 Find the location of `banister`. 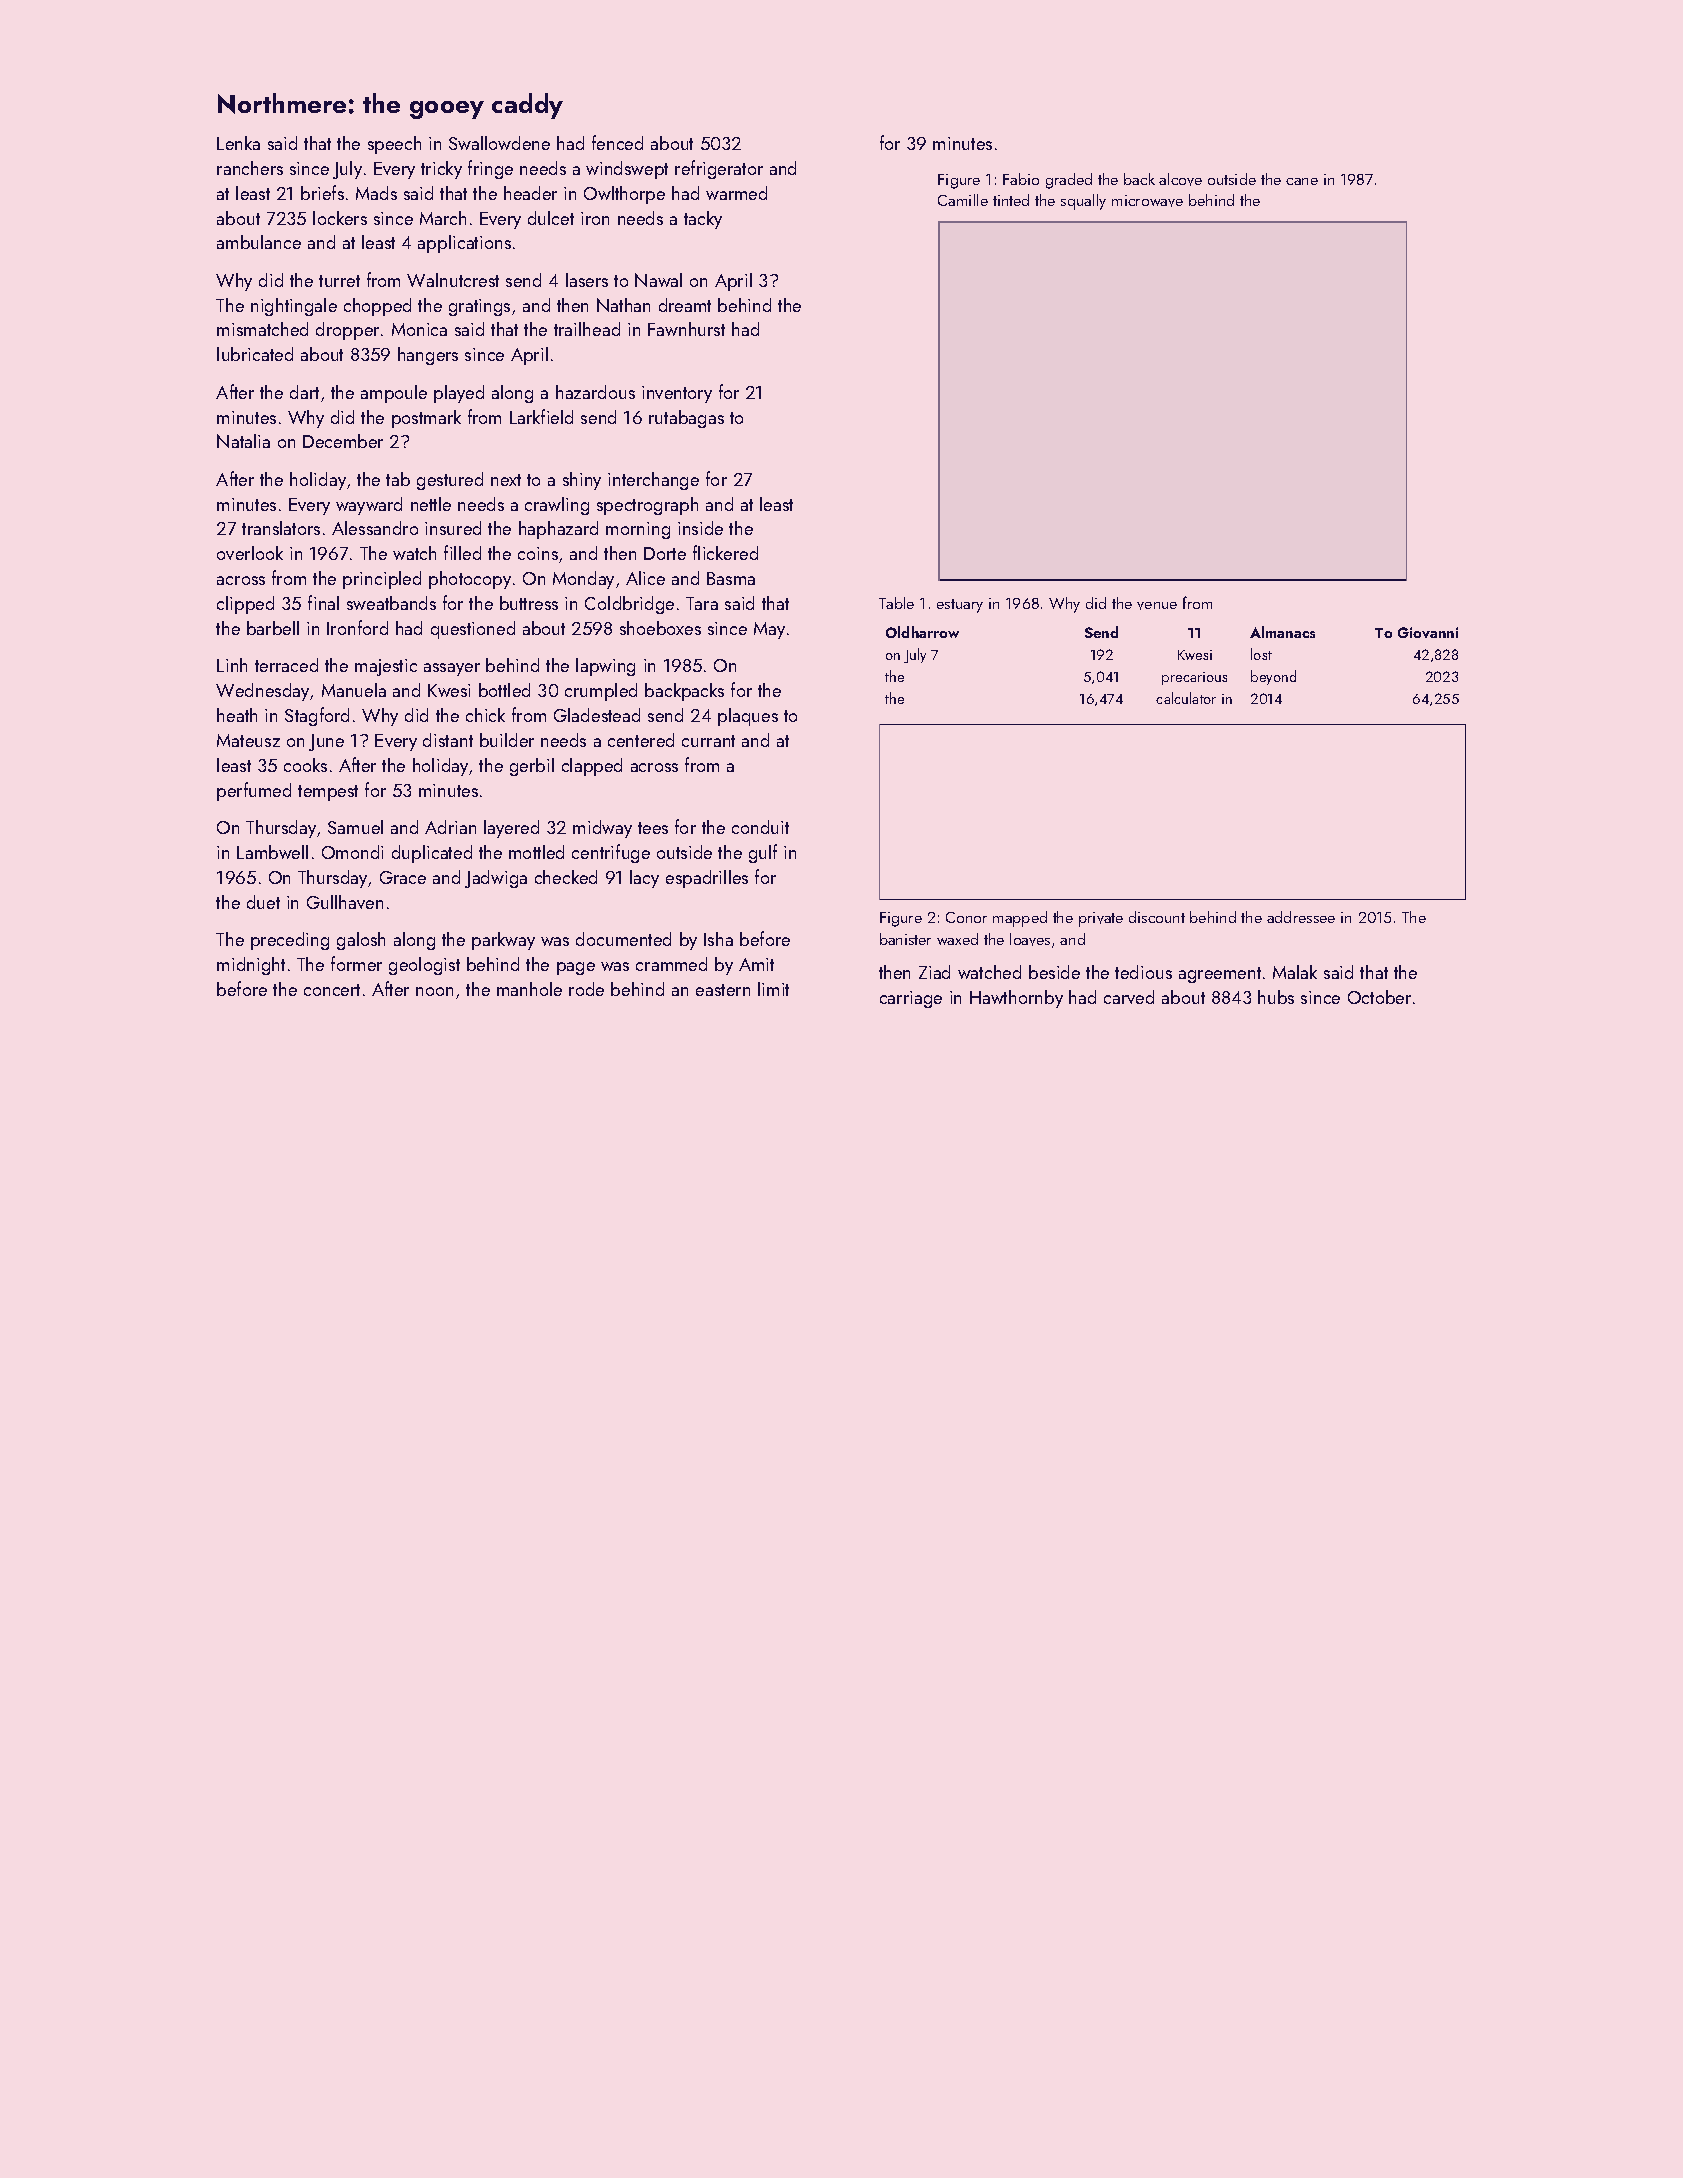

banister is located at coordinates (905, 939).
